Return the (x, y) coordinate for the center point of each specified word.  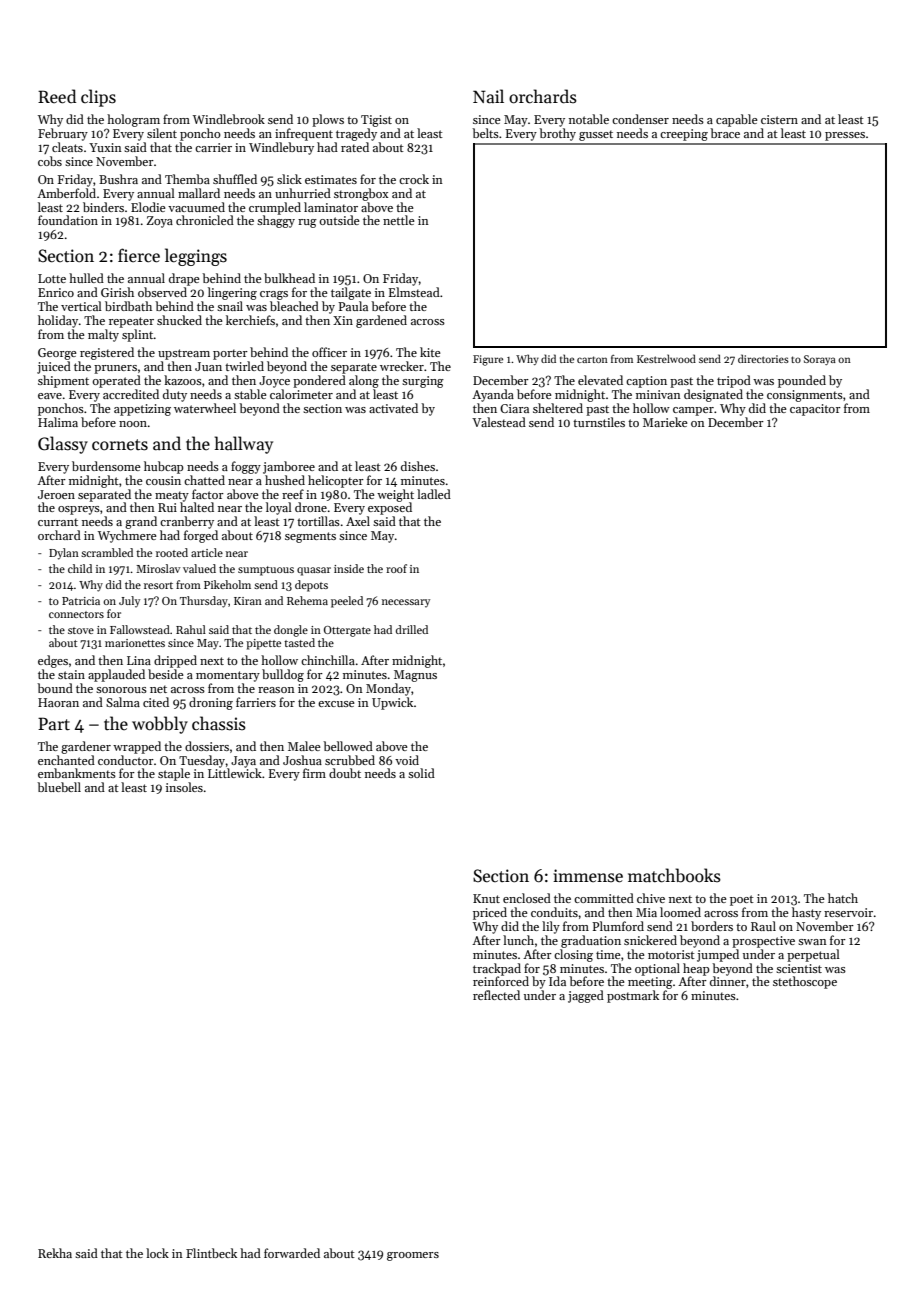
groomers (413, 1256)
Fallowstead (140, 629)
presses (845, 136)
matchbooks (674, 875)
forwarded (292, 1253)
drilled (412, 629)
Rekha (55, 1253)
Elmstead (414, 292)
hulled (86, 278)
